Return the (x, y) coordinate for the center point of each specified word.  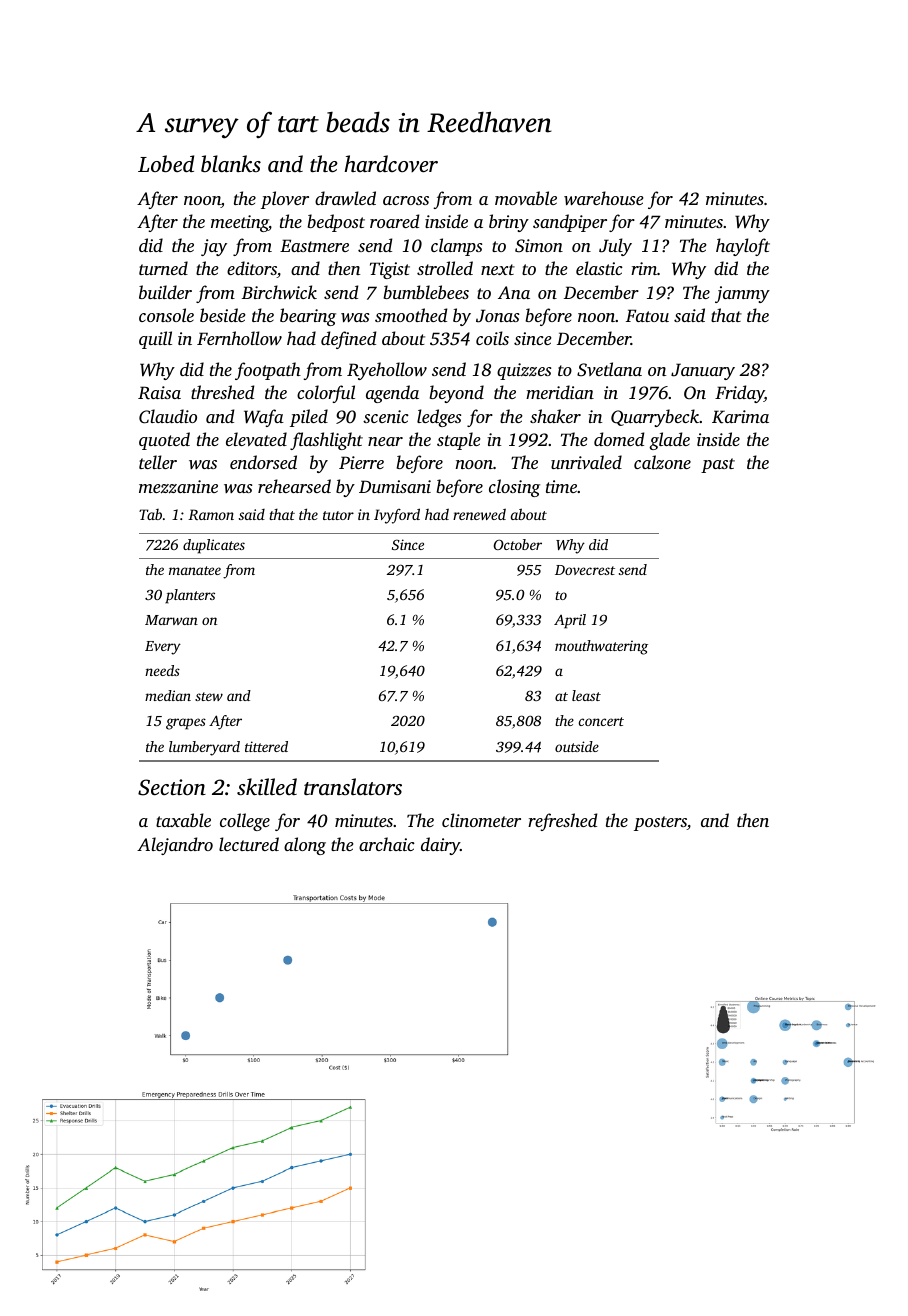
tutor (338, 515)
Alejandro (175, 846)
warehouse (604, 198)
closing (514, 488)
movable (526, 198)
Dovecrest (585, 570)
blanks (231, 163)
